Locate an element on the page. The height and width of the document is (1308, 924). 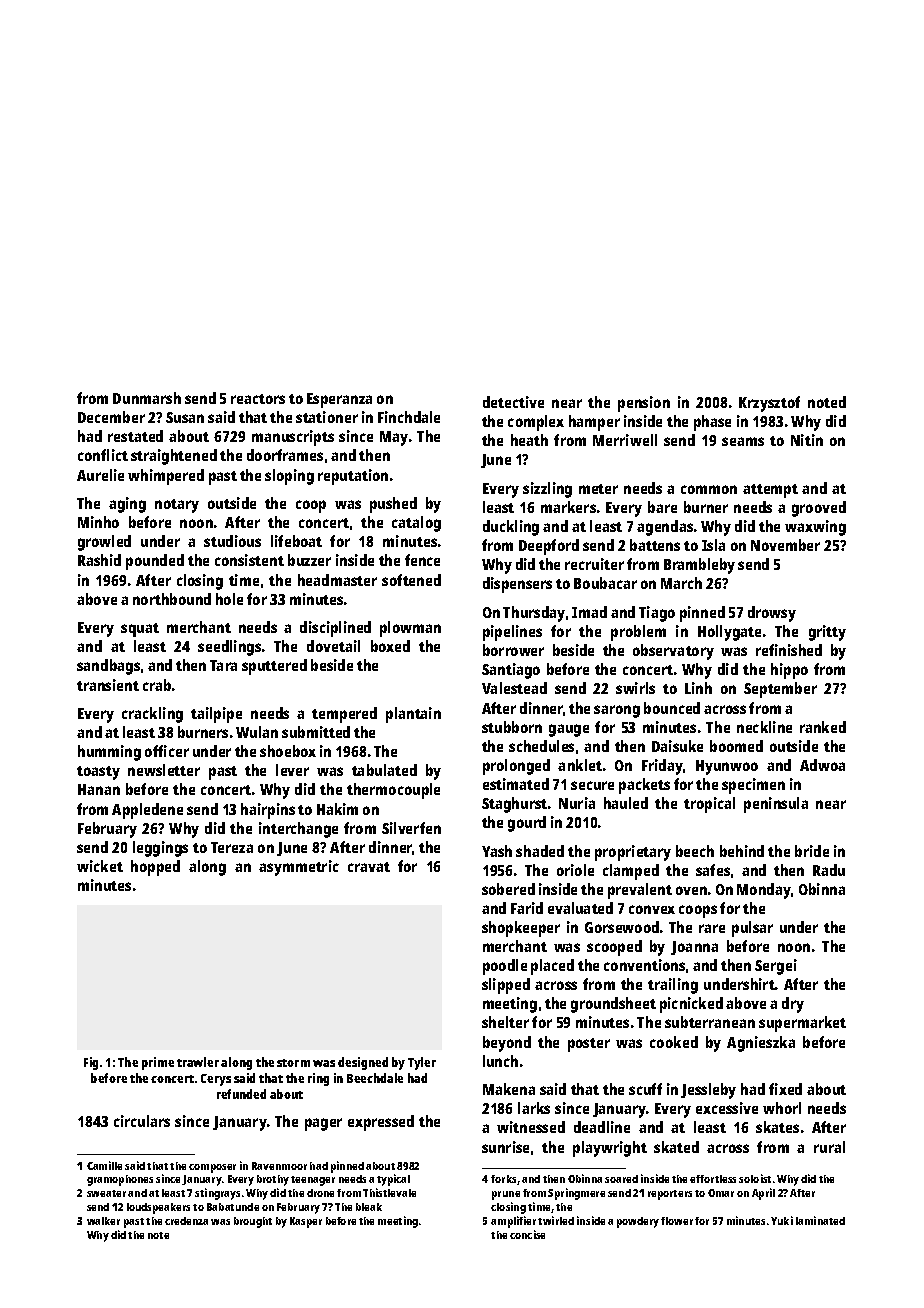
Kasper is located at coordinates (306, 1222).
